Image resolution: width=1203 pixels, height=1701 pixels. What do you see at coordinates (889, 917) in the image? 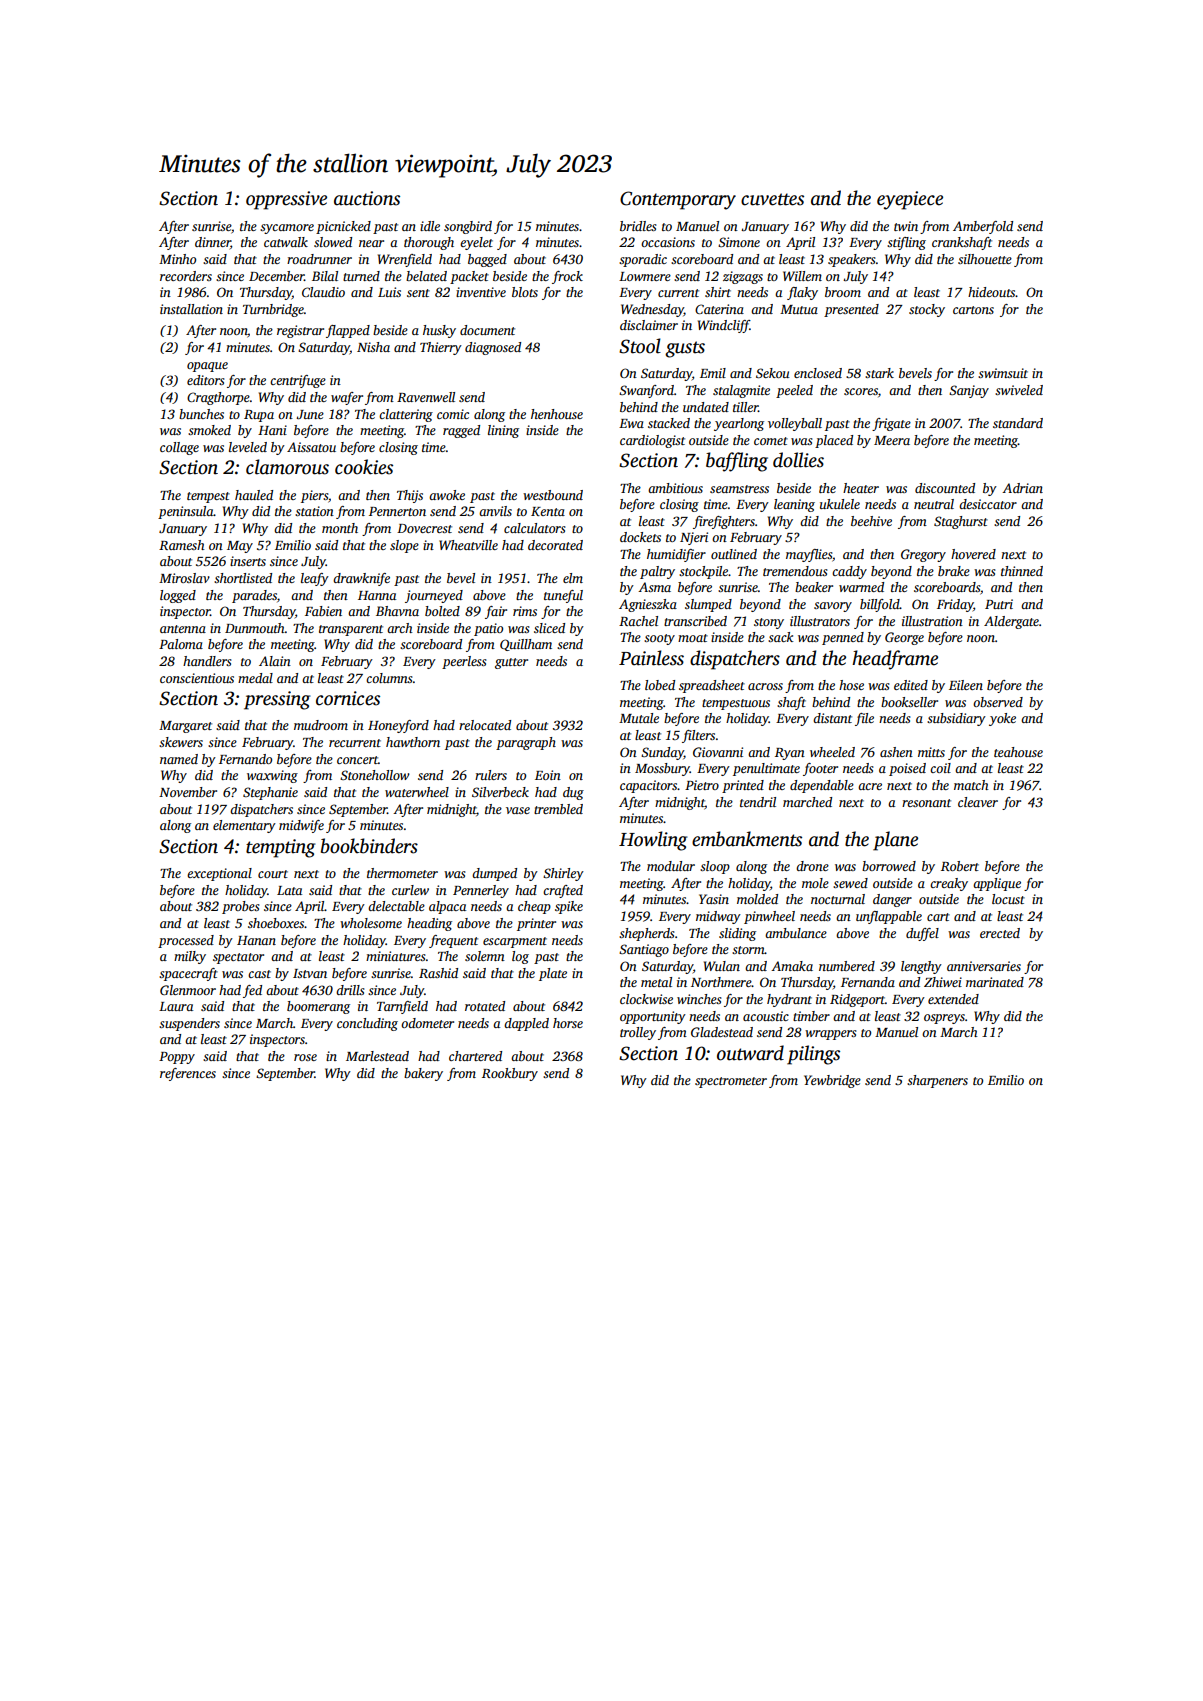
I see `unflappable` at bounding box center [889, 917].
